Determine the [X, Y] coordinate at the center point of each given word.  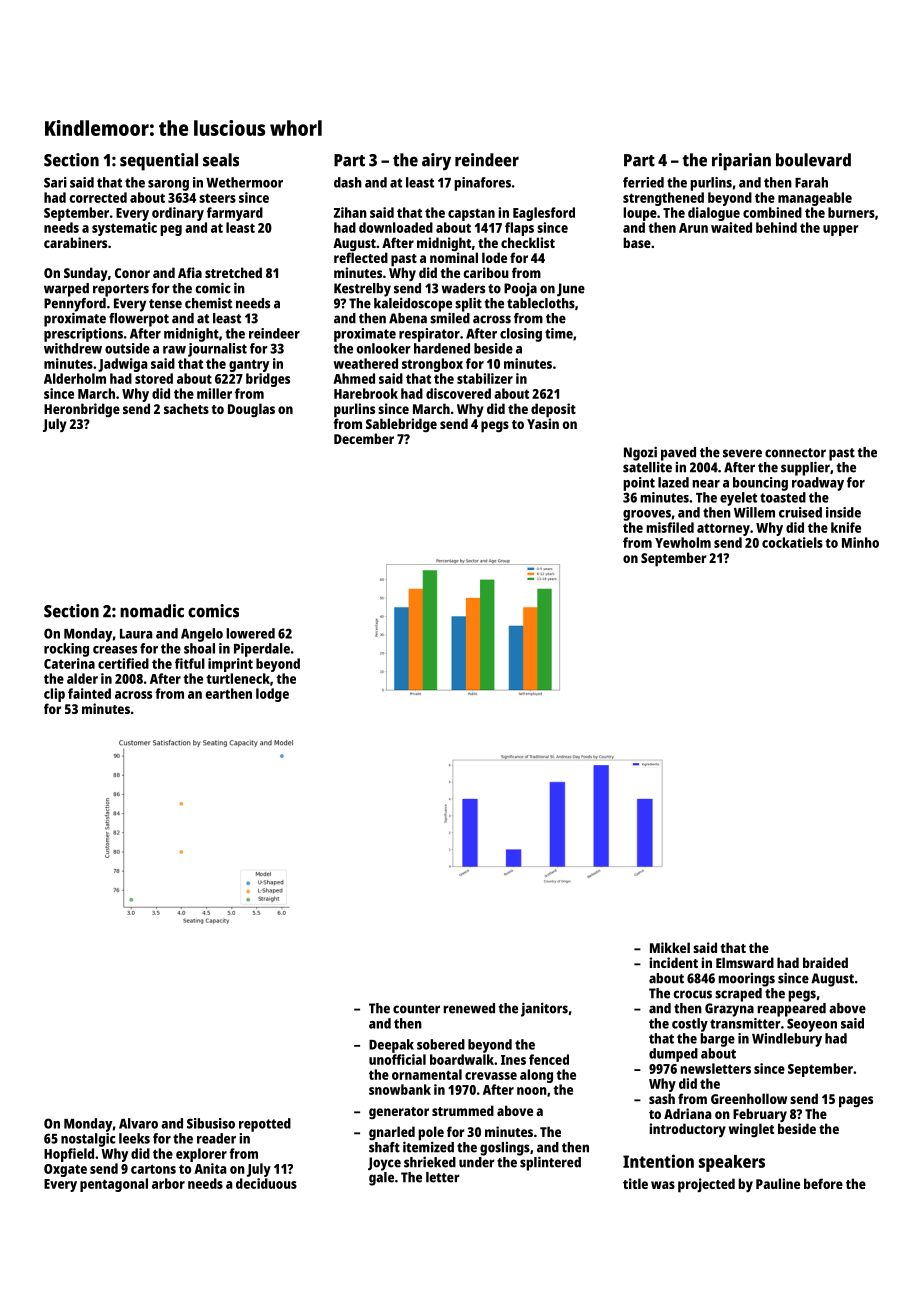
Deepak [391, 1046]
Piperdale [262, 650]
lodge [272, 695]
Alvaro [138, 1123]
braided [825, 962]
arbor [168, 1183]
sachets [186, 408]
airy [436, 162]
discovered [458, 393]
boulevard [813, 160]
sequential [159, 162]
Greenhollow [749, 1098]
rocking [66, 650]
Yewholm [683, 542]
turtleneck [238, 678]
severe [742, 453]
